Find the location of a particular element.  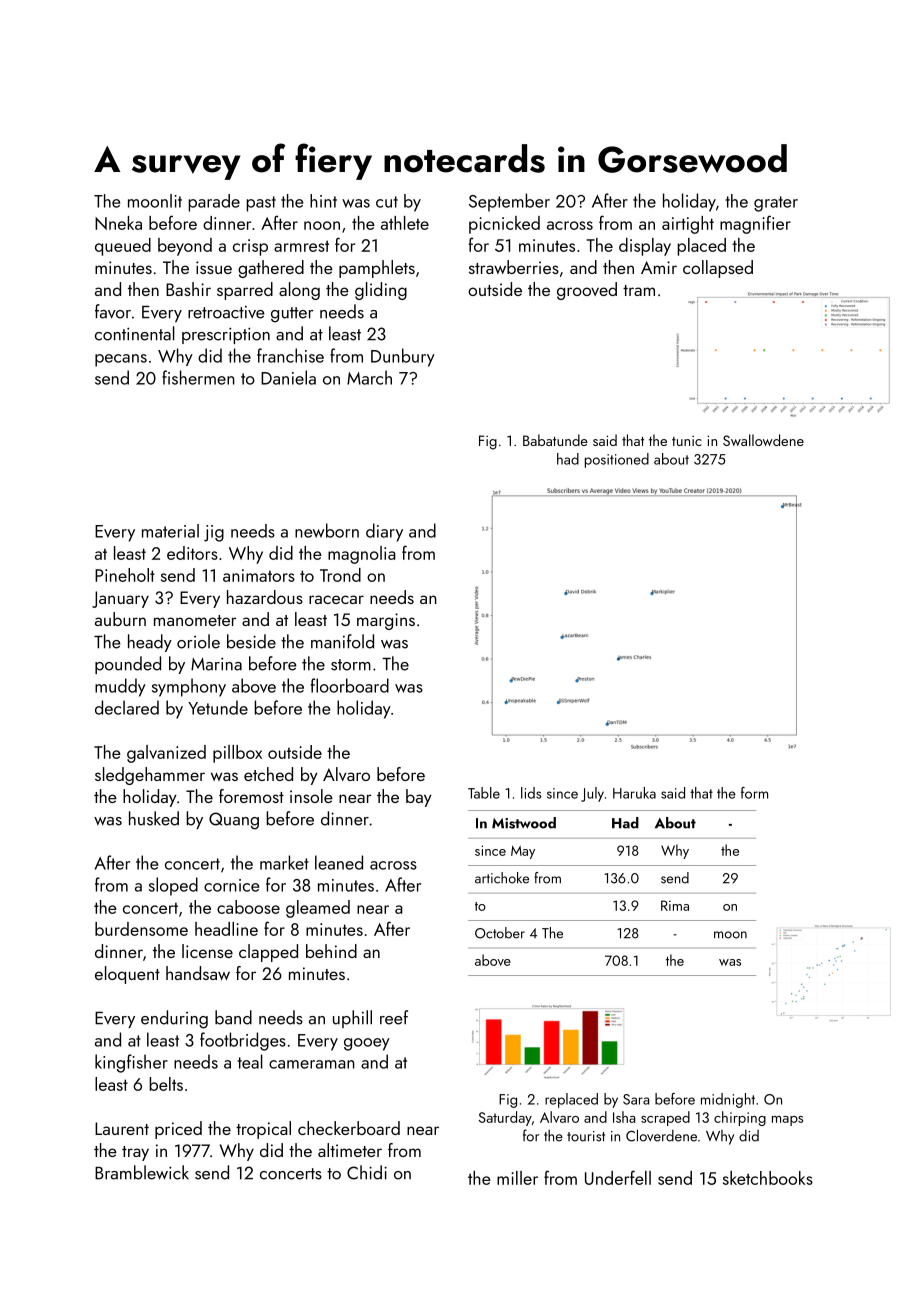

Haruka is located at coordinates (634, 793).
